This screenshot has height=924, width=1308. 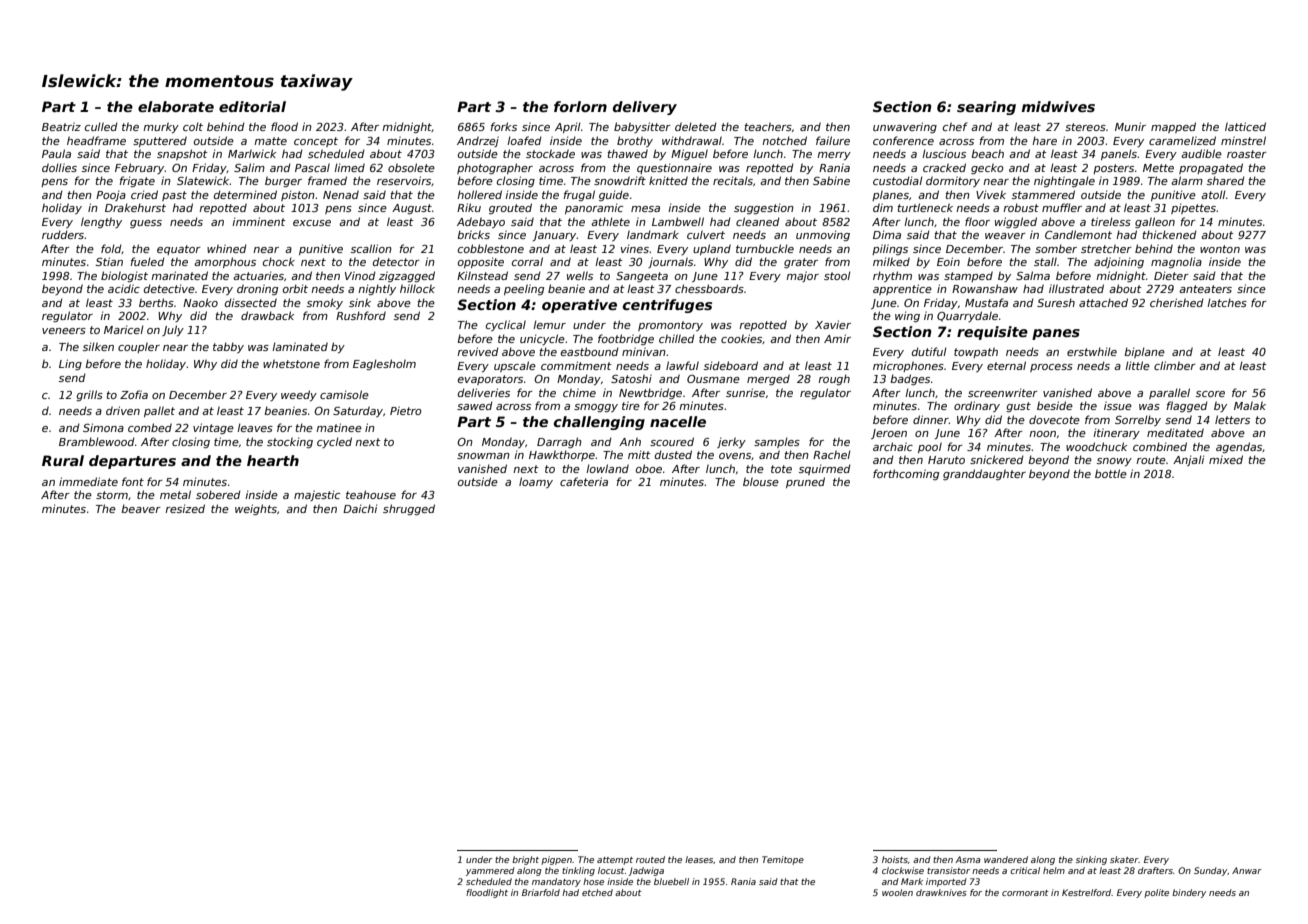 What do you see at coordinates (141, 508) in the screenshot?
I see `beaver` at bounding box center [141, 508].
